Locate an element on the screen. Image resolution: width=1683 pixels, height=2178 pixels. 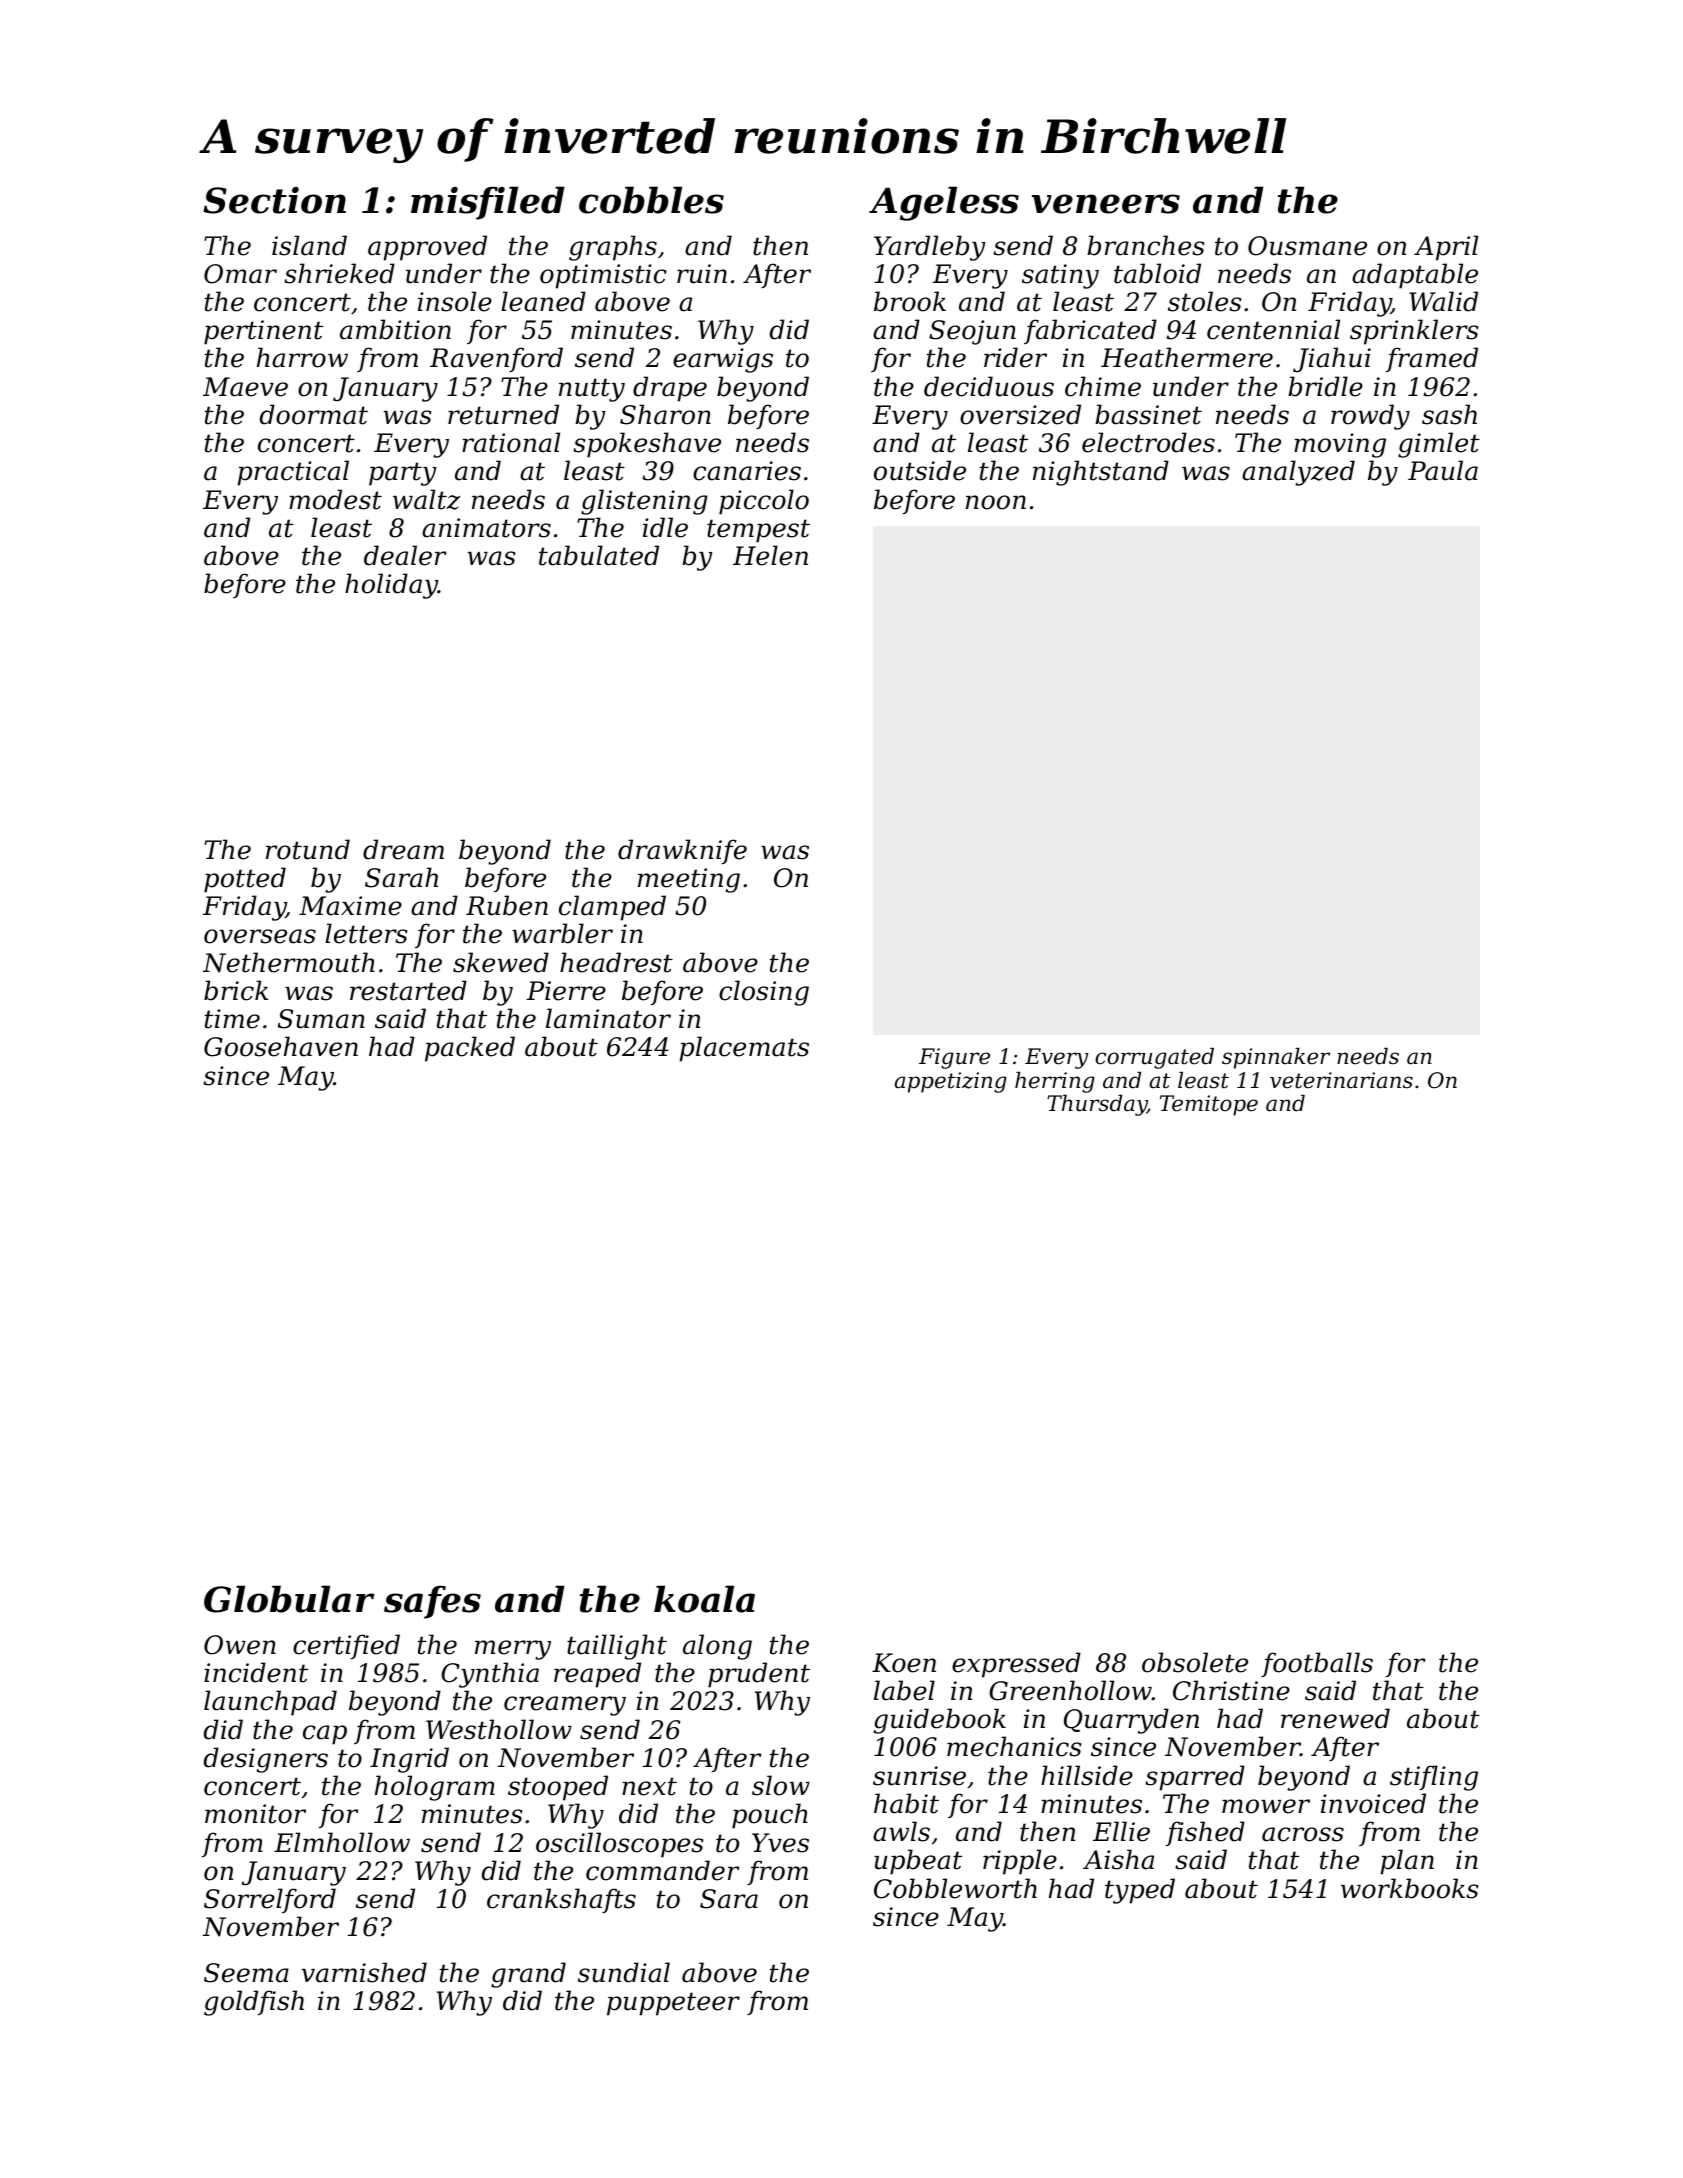
puppeteer is located at coordinates (673, 2004).
